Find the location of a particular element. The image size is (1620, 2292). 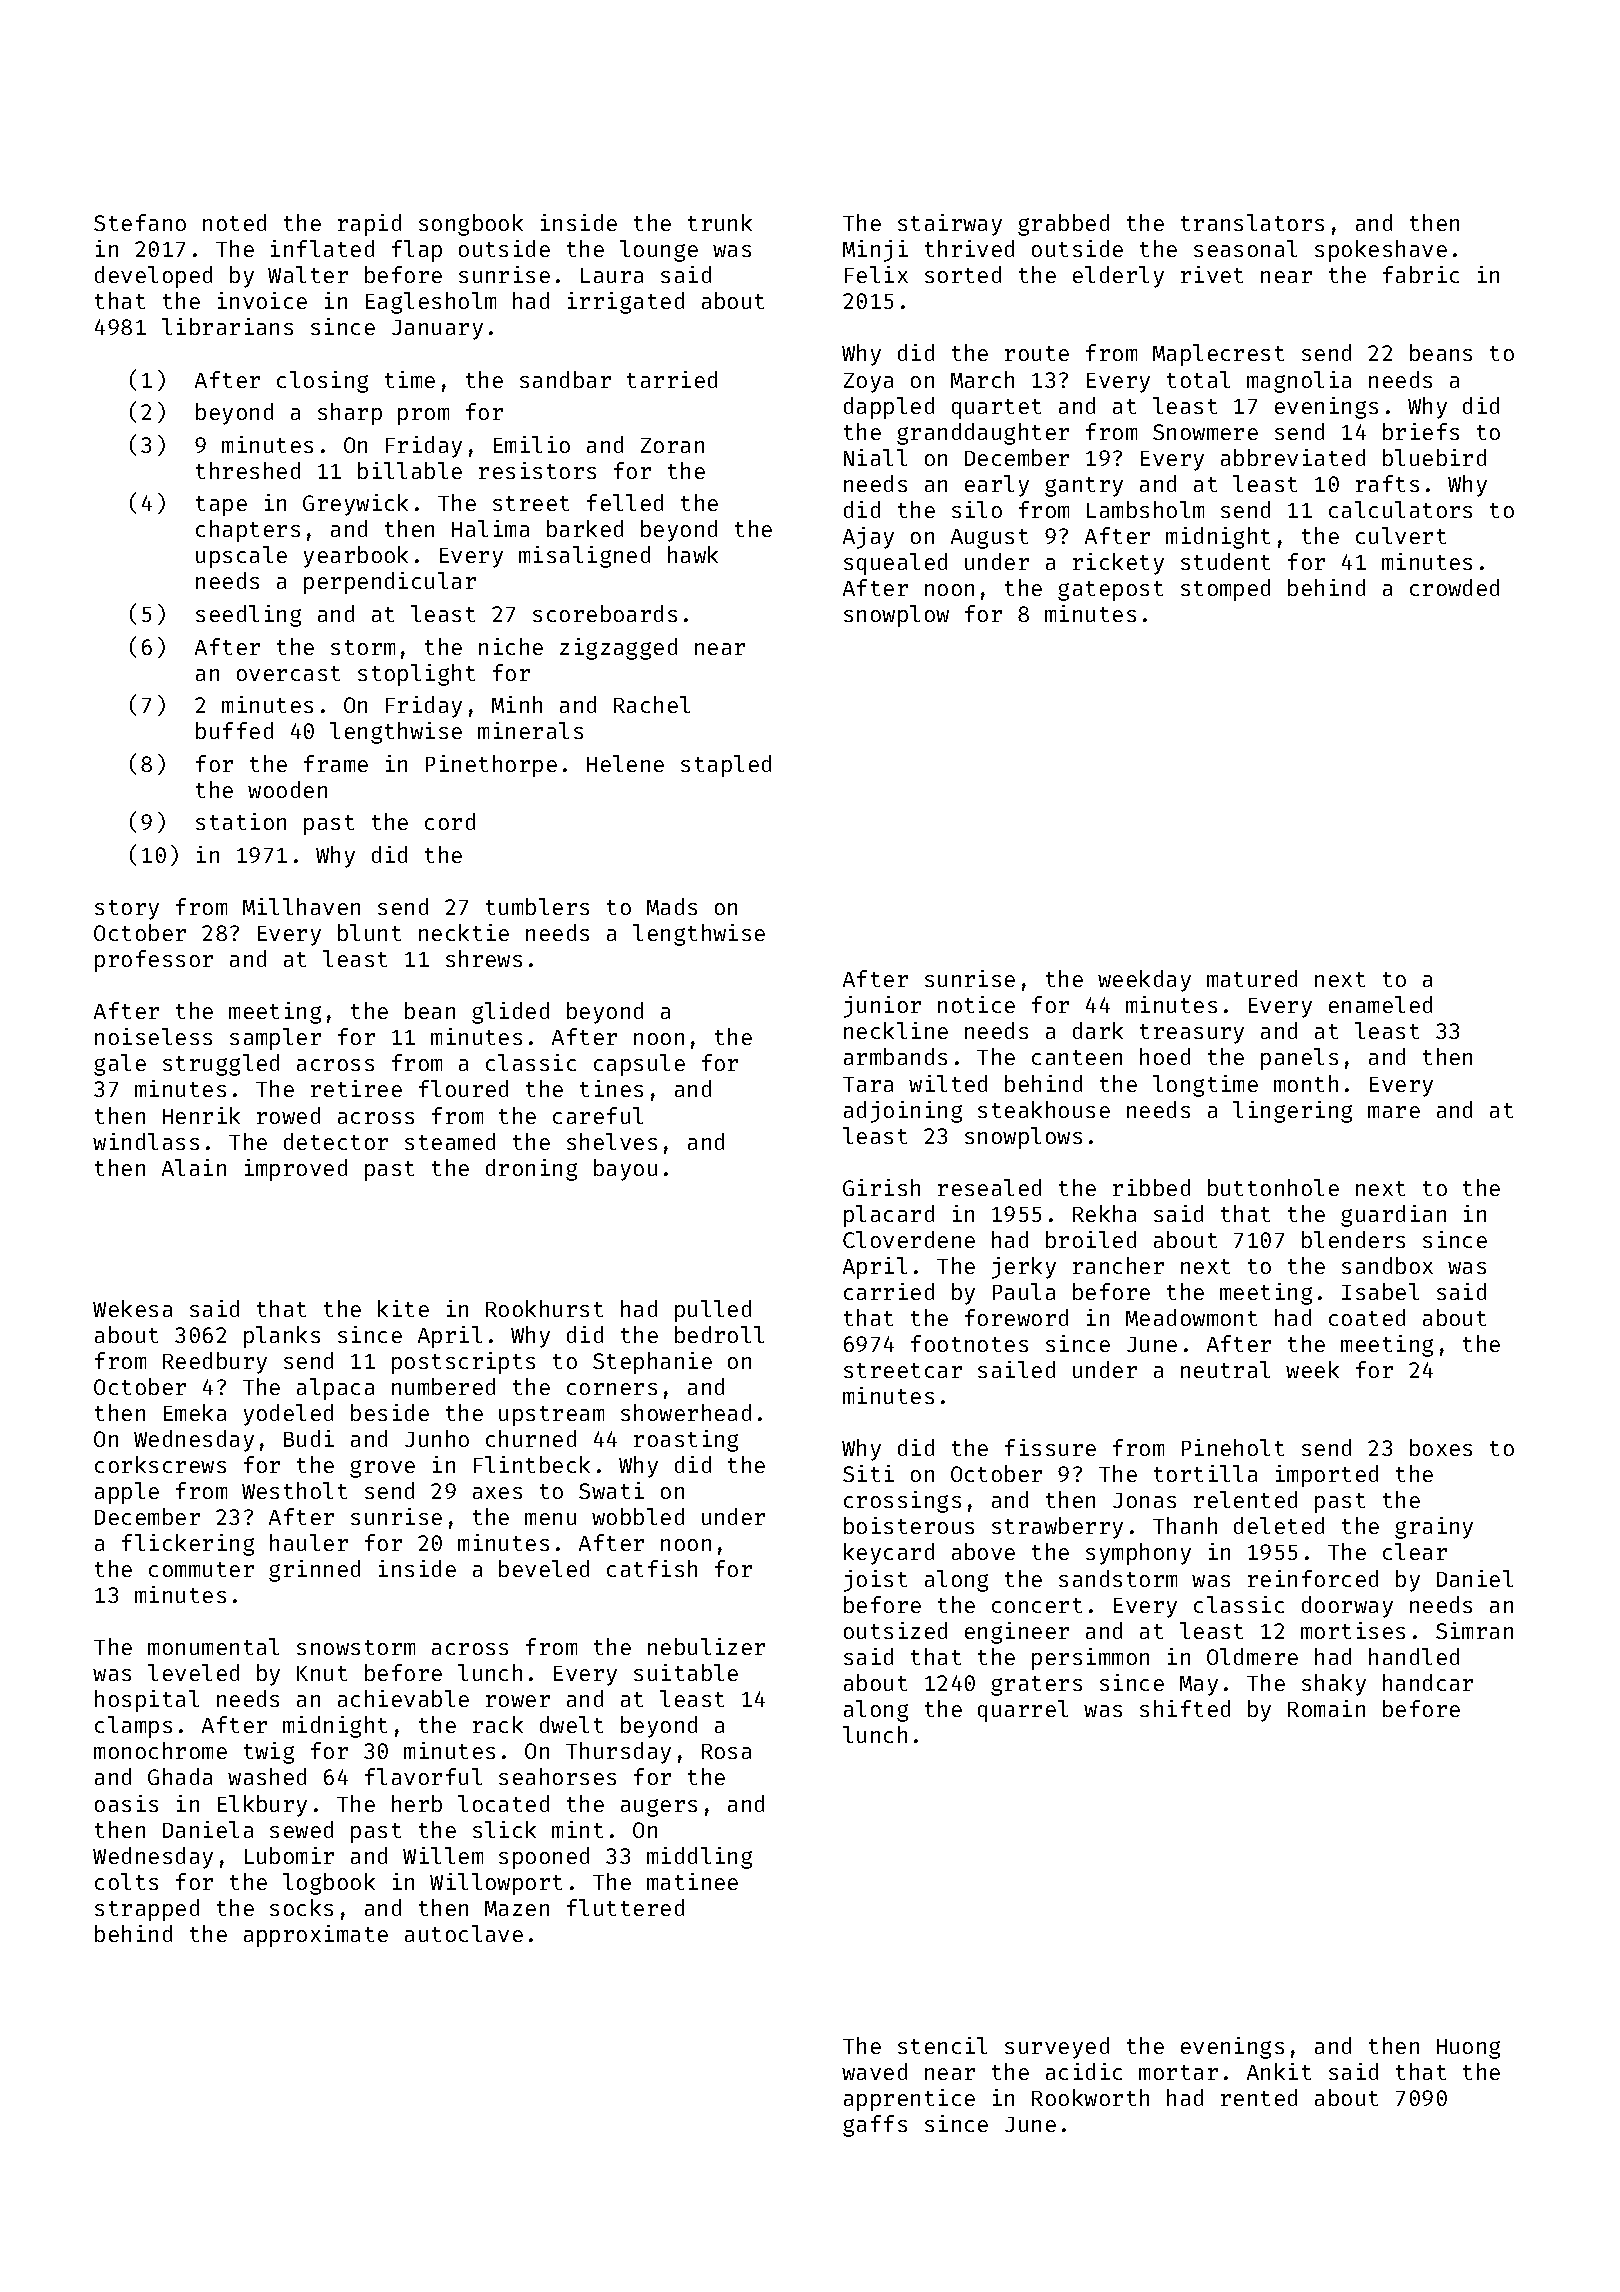

crowded is located at coordinates (1454, 587).
